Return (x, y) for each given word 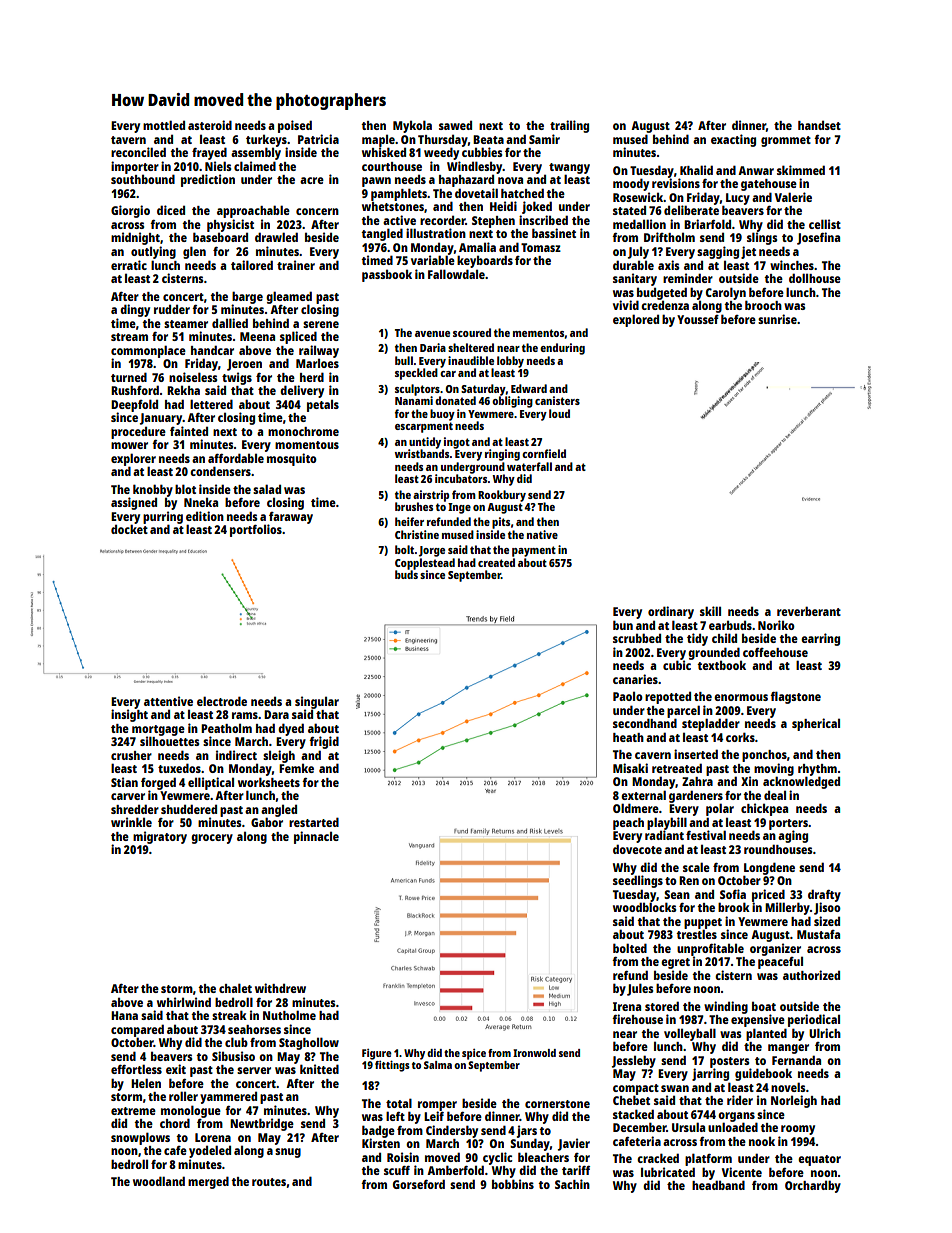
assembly (256, 153)
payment (534, 551)
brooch (763, 305)
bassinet (554, 233)
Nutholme (289, 1015)
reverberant (809, 611)
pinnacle (316, 837)
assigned (134, 503)
